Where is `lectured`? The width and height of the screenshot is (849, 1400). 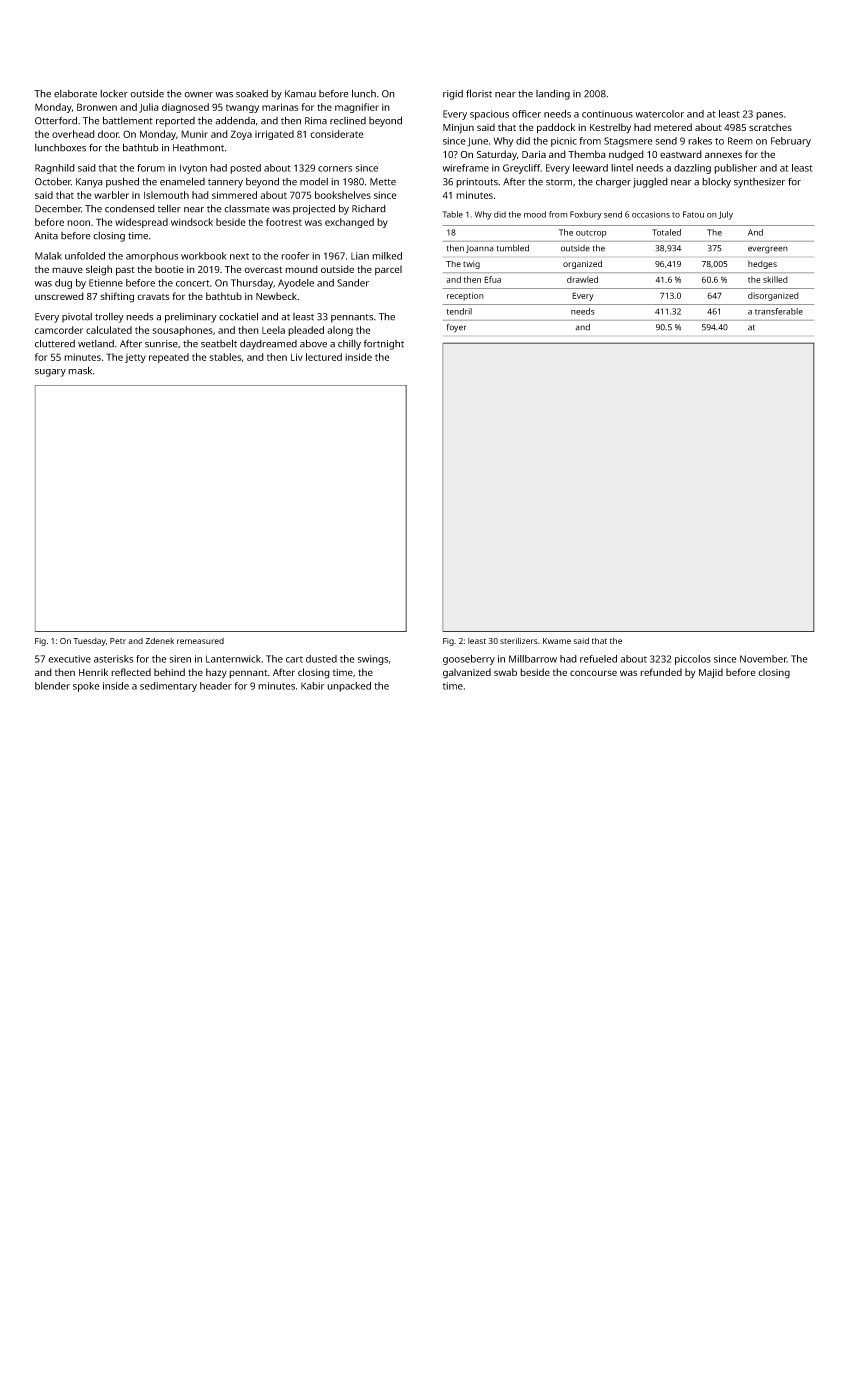 lectured is located at coordinates (324, 357).
